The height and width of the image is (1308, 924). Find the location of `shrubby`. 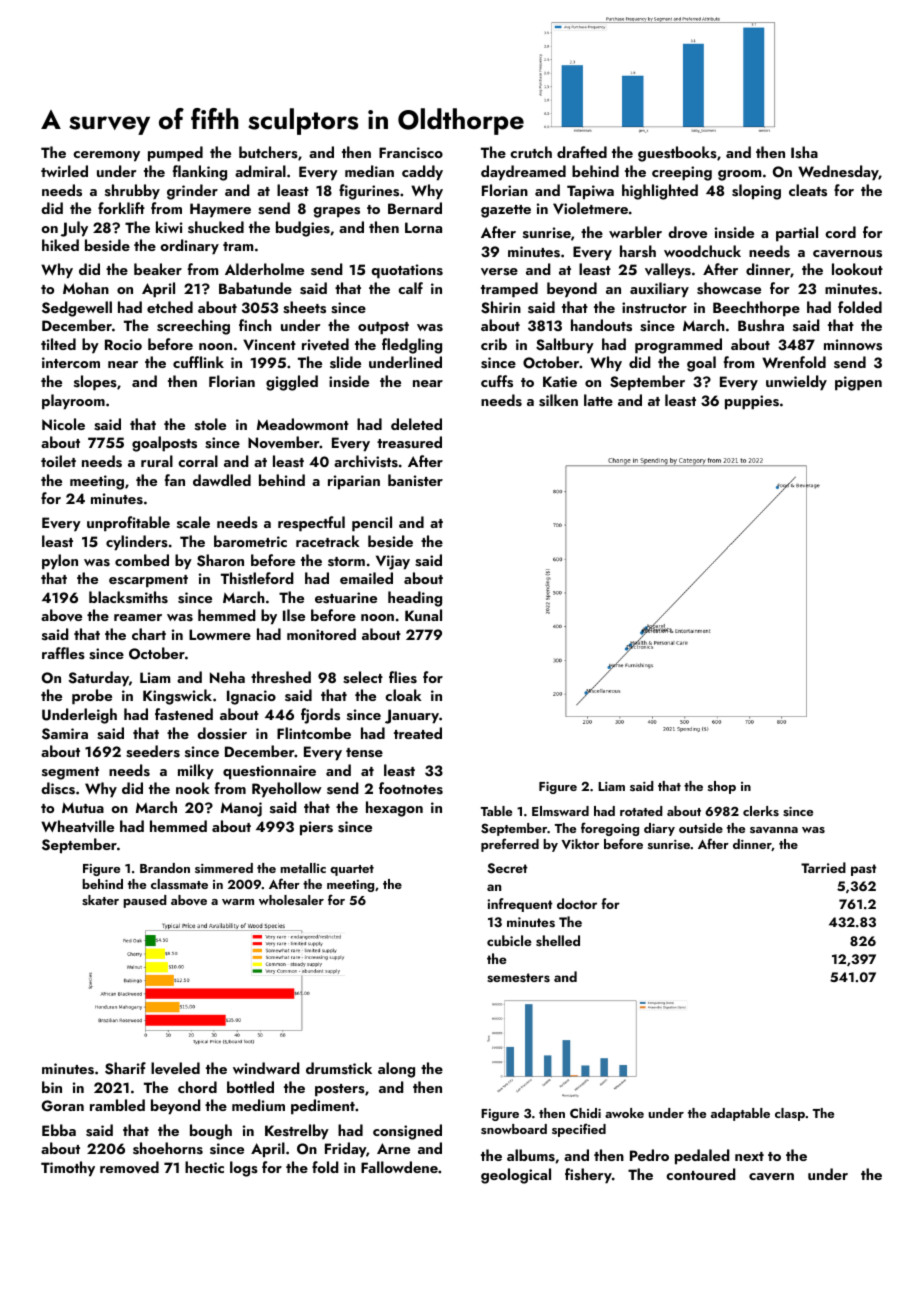

shrubby is located at coordinates (132, 192).
